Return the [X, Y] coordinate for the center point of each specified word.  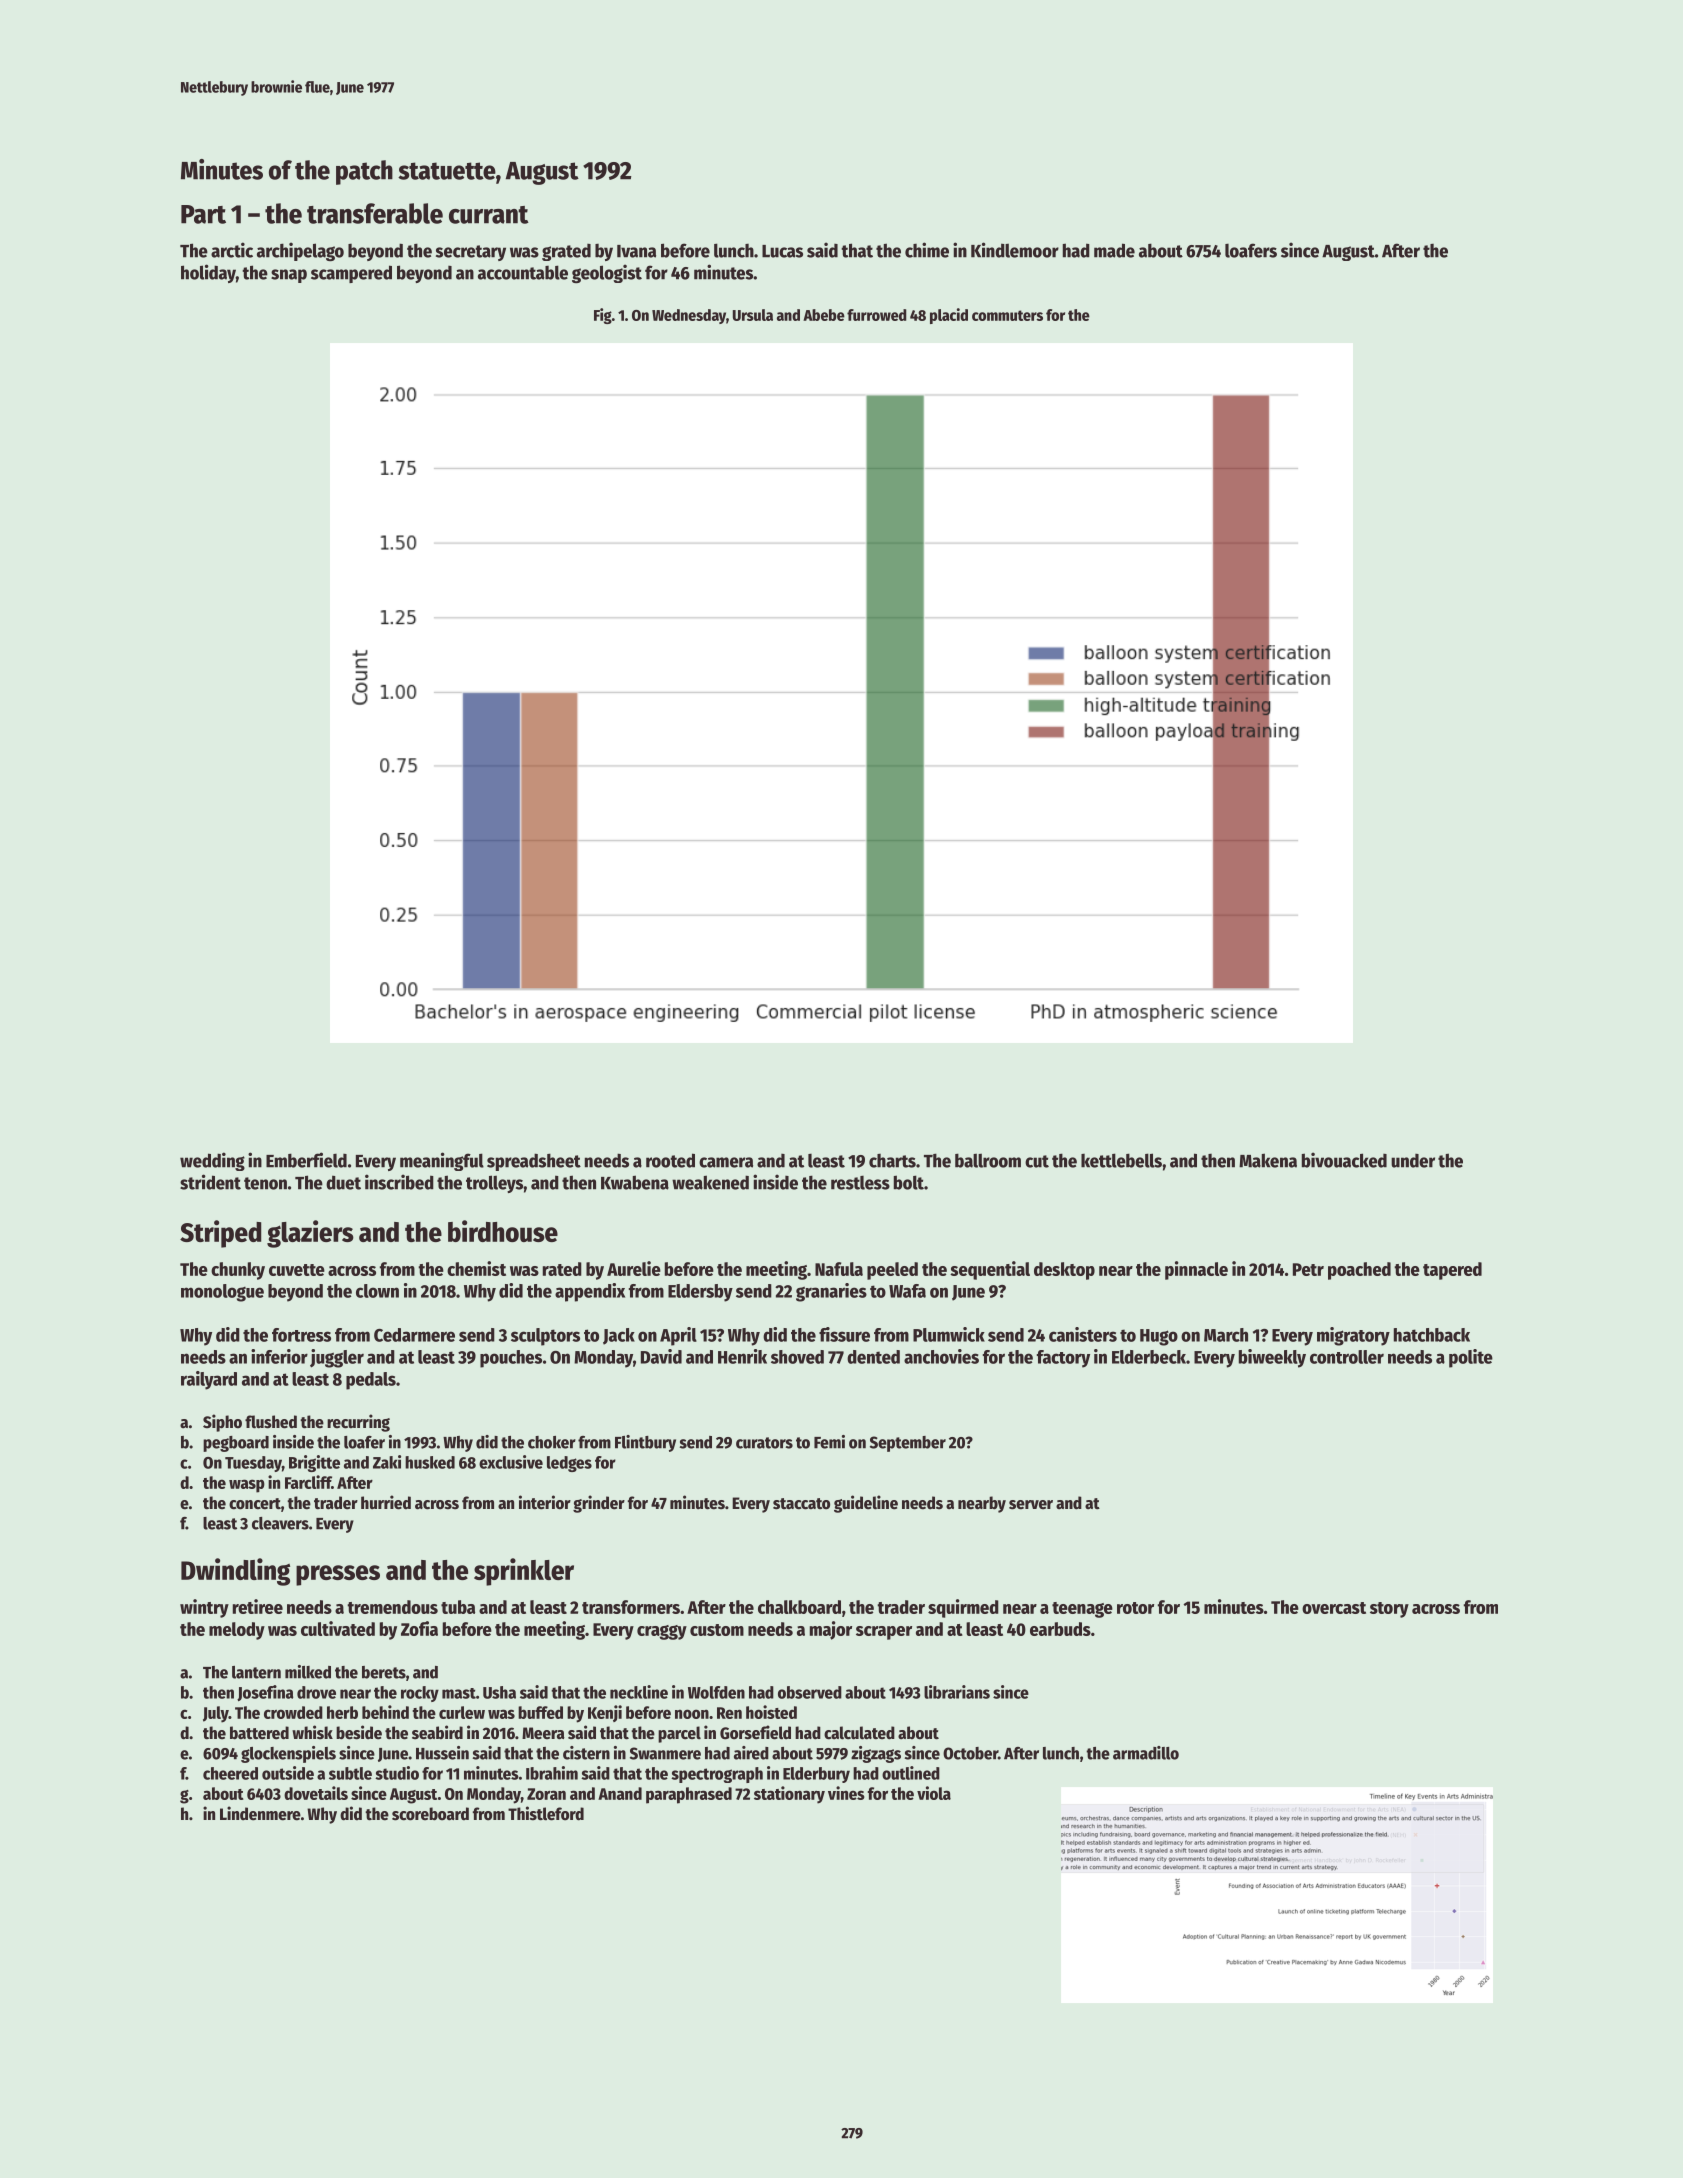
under [1413, 1161]
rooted [670, 1160]
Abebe [824, 315]
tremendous [392, 1607]
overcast [1334, 1608]
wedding [212, 1161]
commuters [1007, 315]
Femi [829, 1442]
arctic [232, 250]
